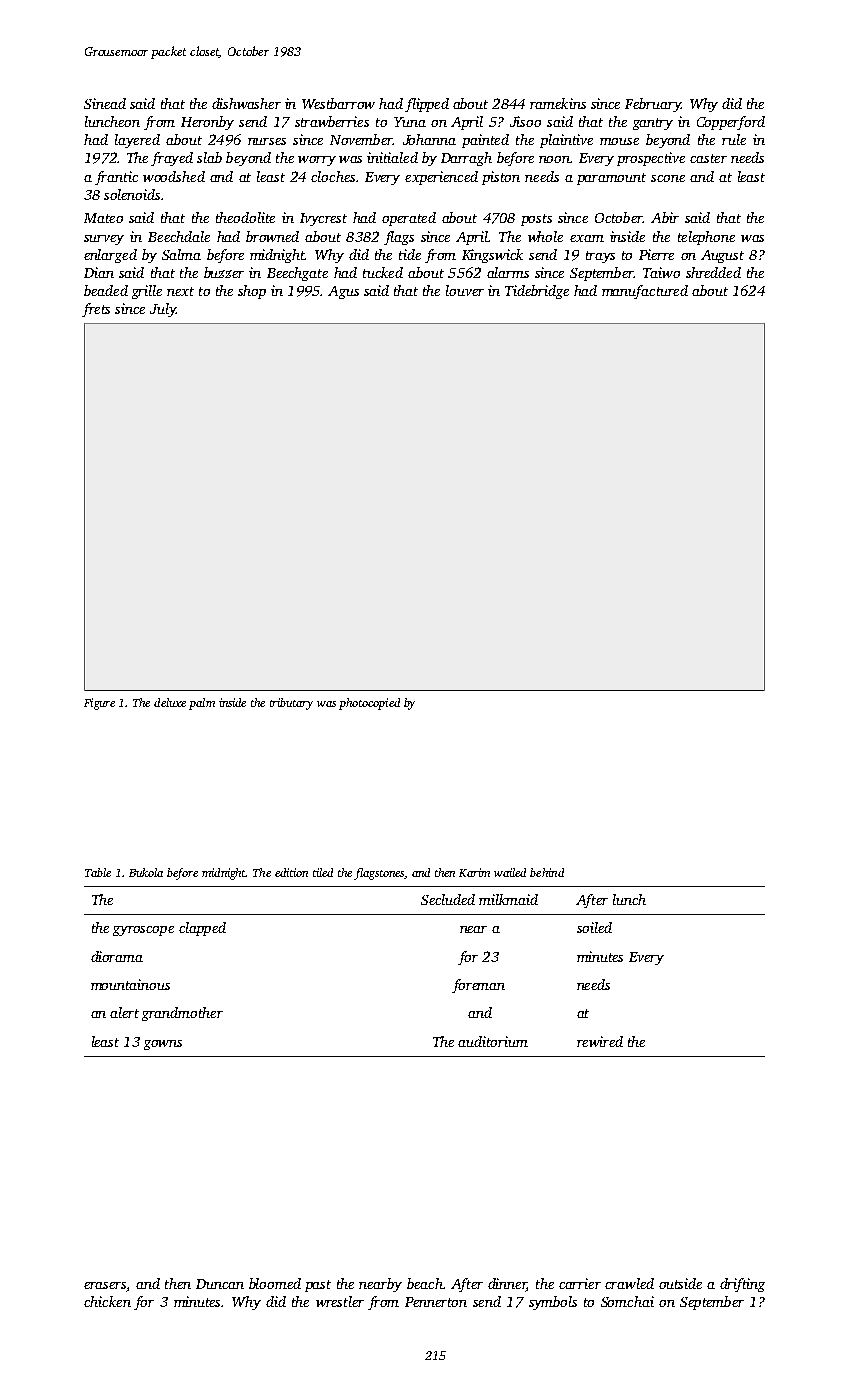 This screenshot has width=849, height=1400. I want to click on behind, so click(547, 872).
